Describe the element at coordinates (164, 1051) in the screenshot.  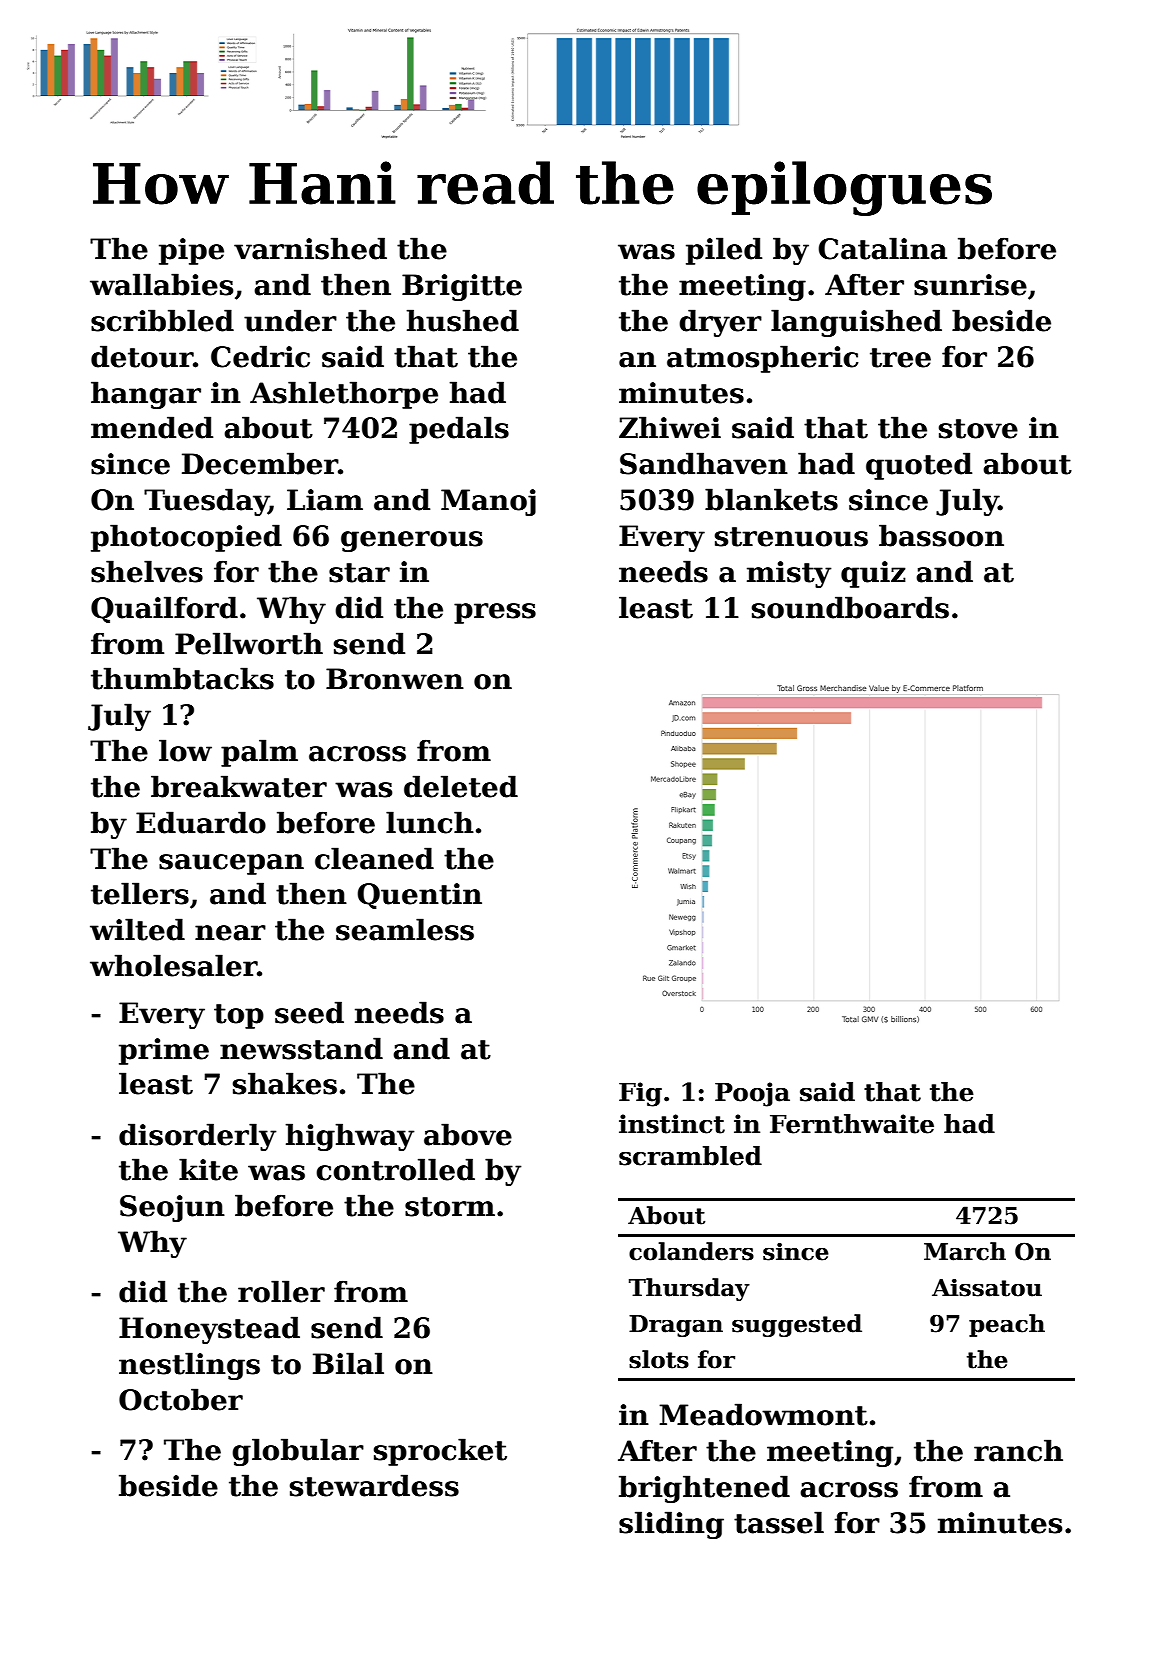
I see `prime` at that location.
